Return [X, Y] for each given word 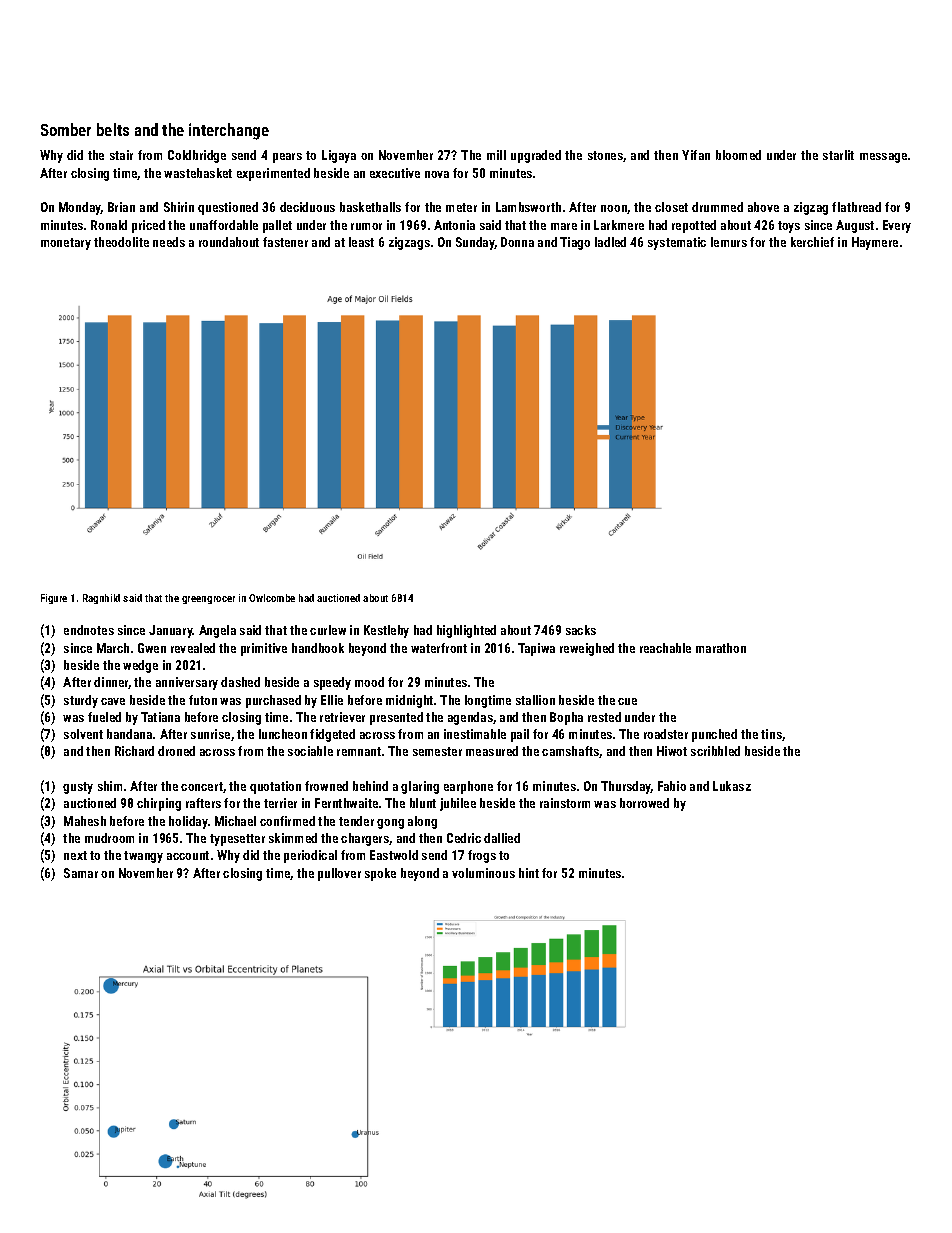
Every [897, 226]
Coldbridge [197, 156]
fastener [285, 242]
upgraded [536, 156]
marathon [721, 648]
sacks [581, 630]
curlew [328, 630]
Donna [517, 242]
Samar [81, 873]
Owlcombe [272, 598]
